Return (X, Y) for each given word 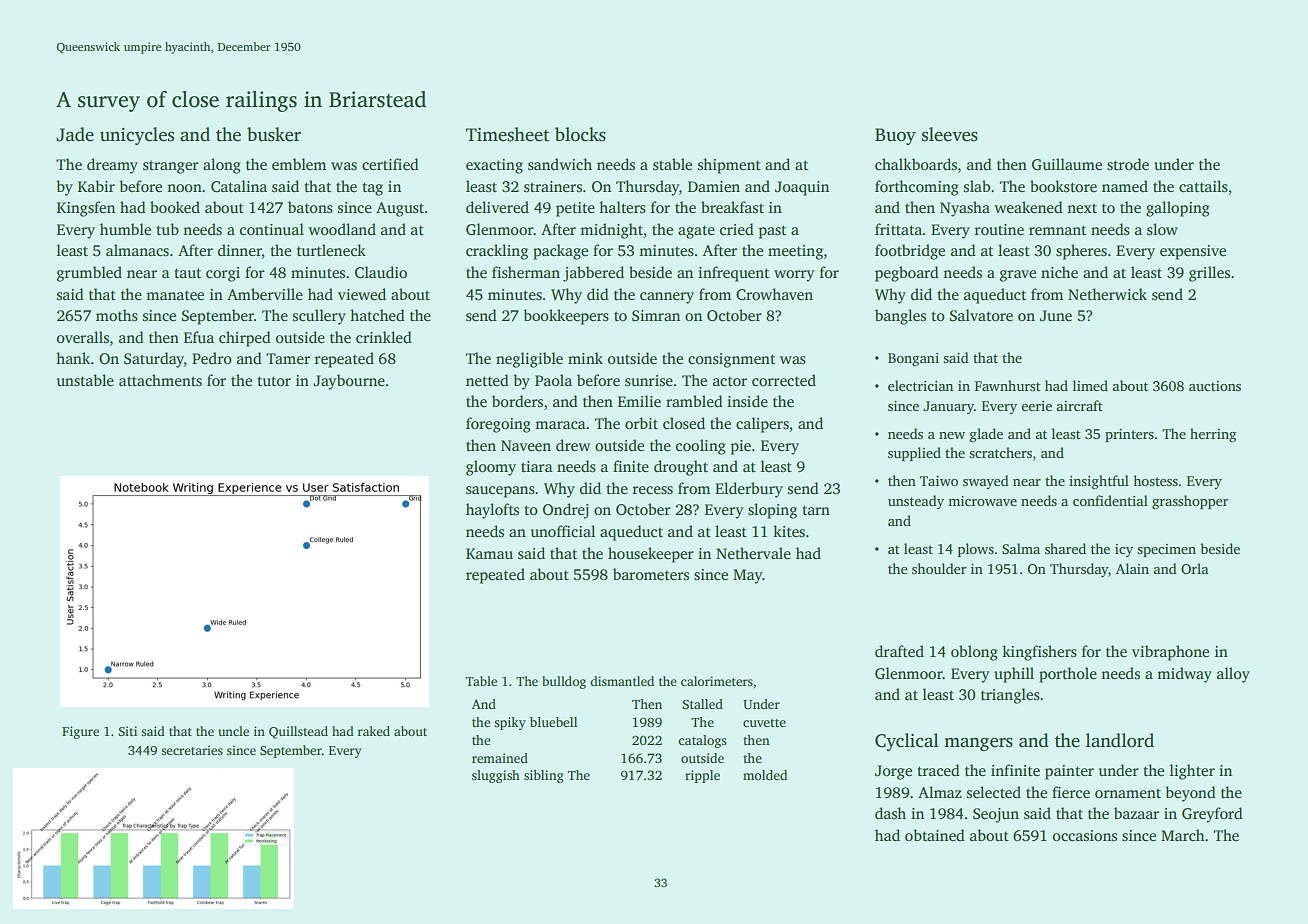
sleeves (950, 134)
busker (274, 134)
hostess (1155, 480)
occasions (1085, 835)
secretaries (192, 750)
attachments (160, 380)
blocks (580, 134)
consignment (731, 360)
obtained (935, 835)
